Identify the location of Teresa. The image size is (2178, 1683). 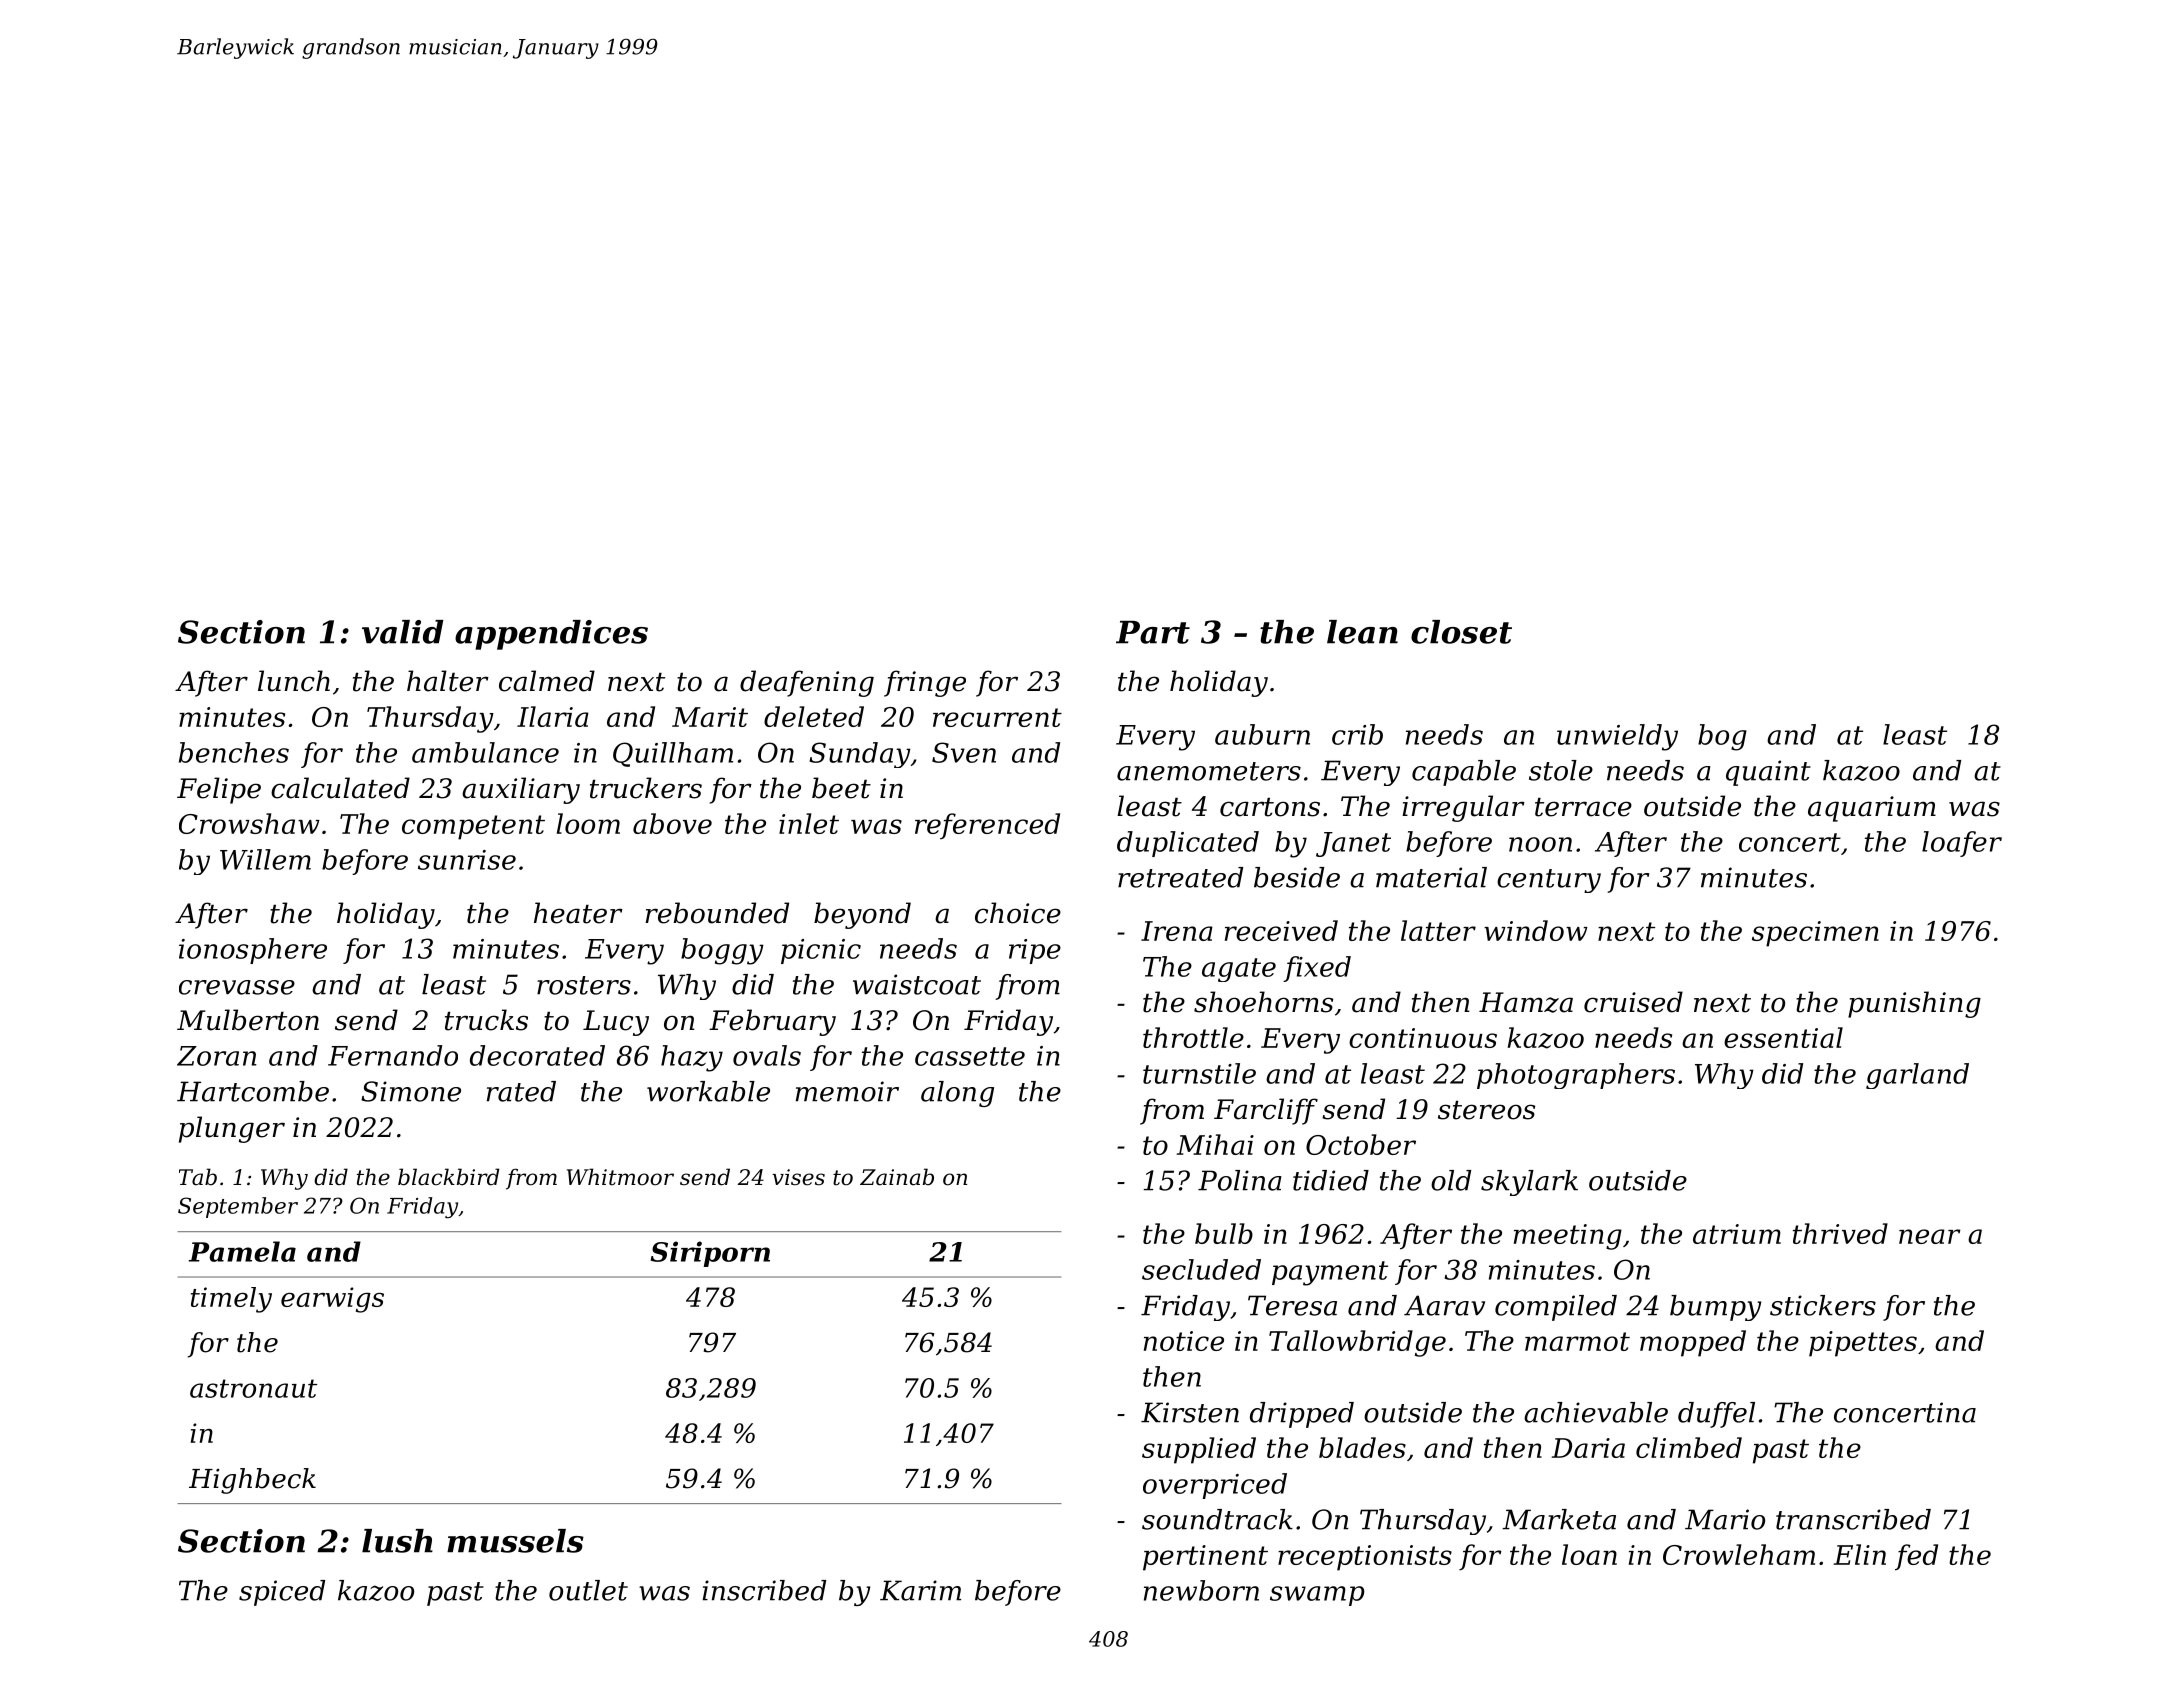
(1292, 1305).
